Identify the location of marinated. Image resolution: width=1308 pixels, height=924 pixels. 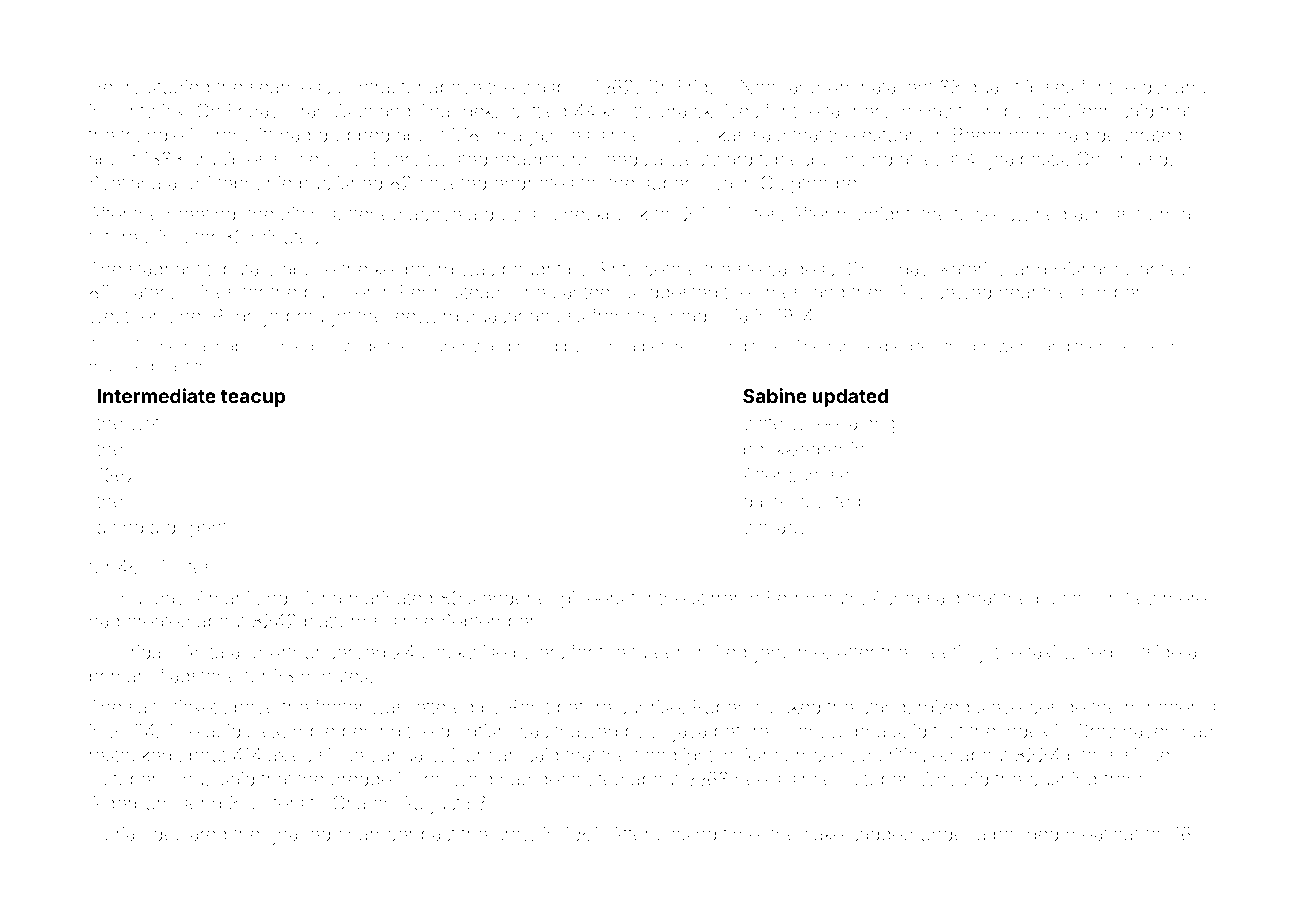
(391, 598).
